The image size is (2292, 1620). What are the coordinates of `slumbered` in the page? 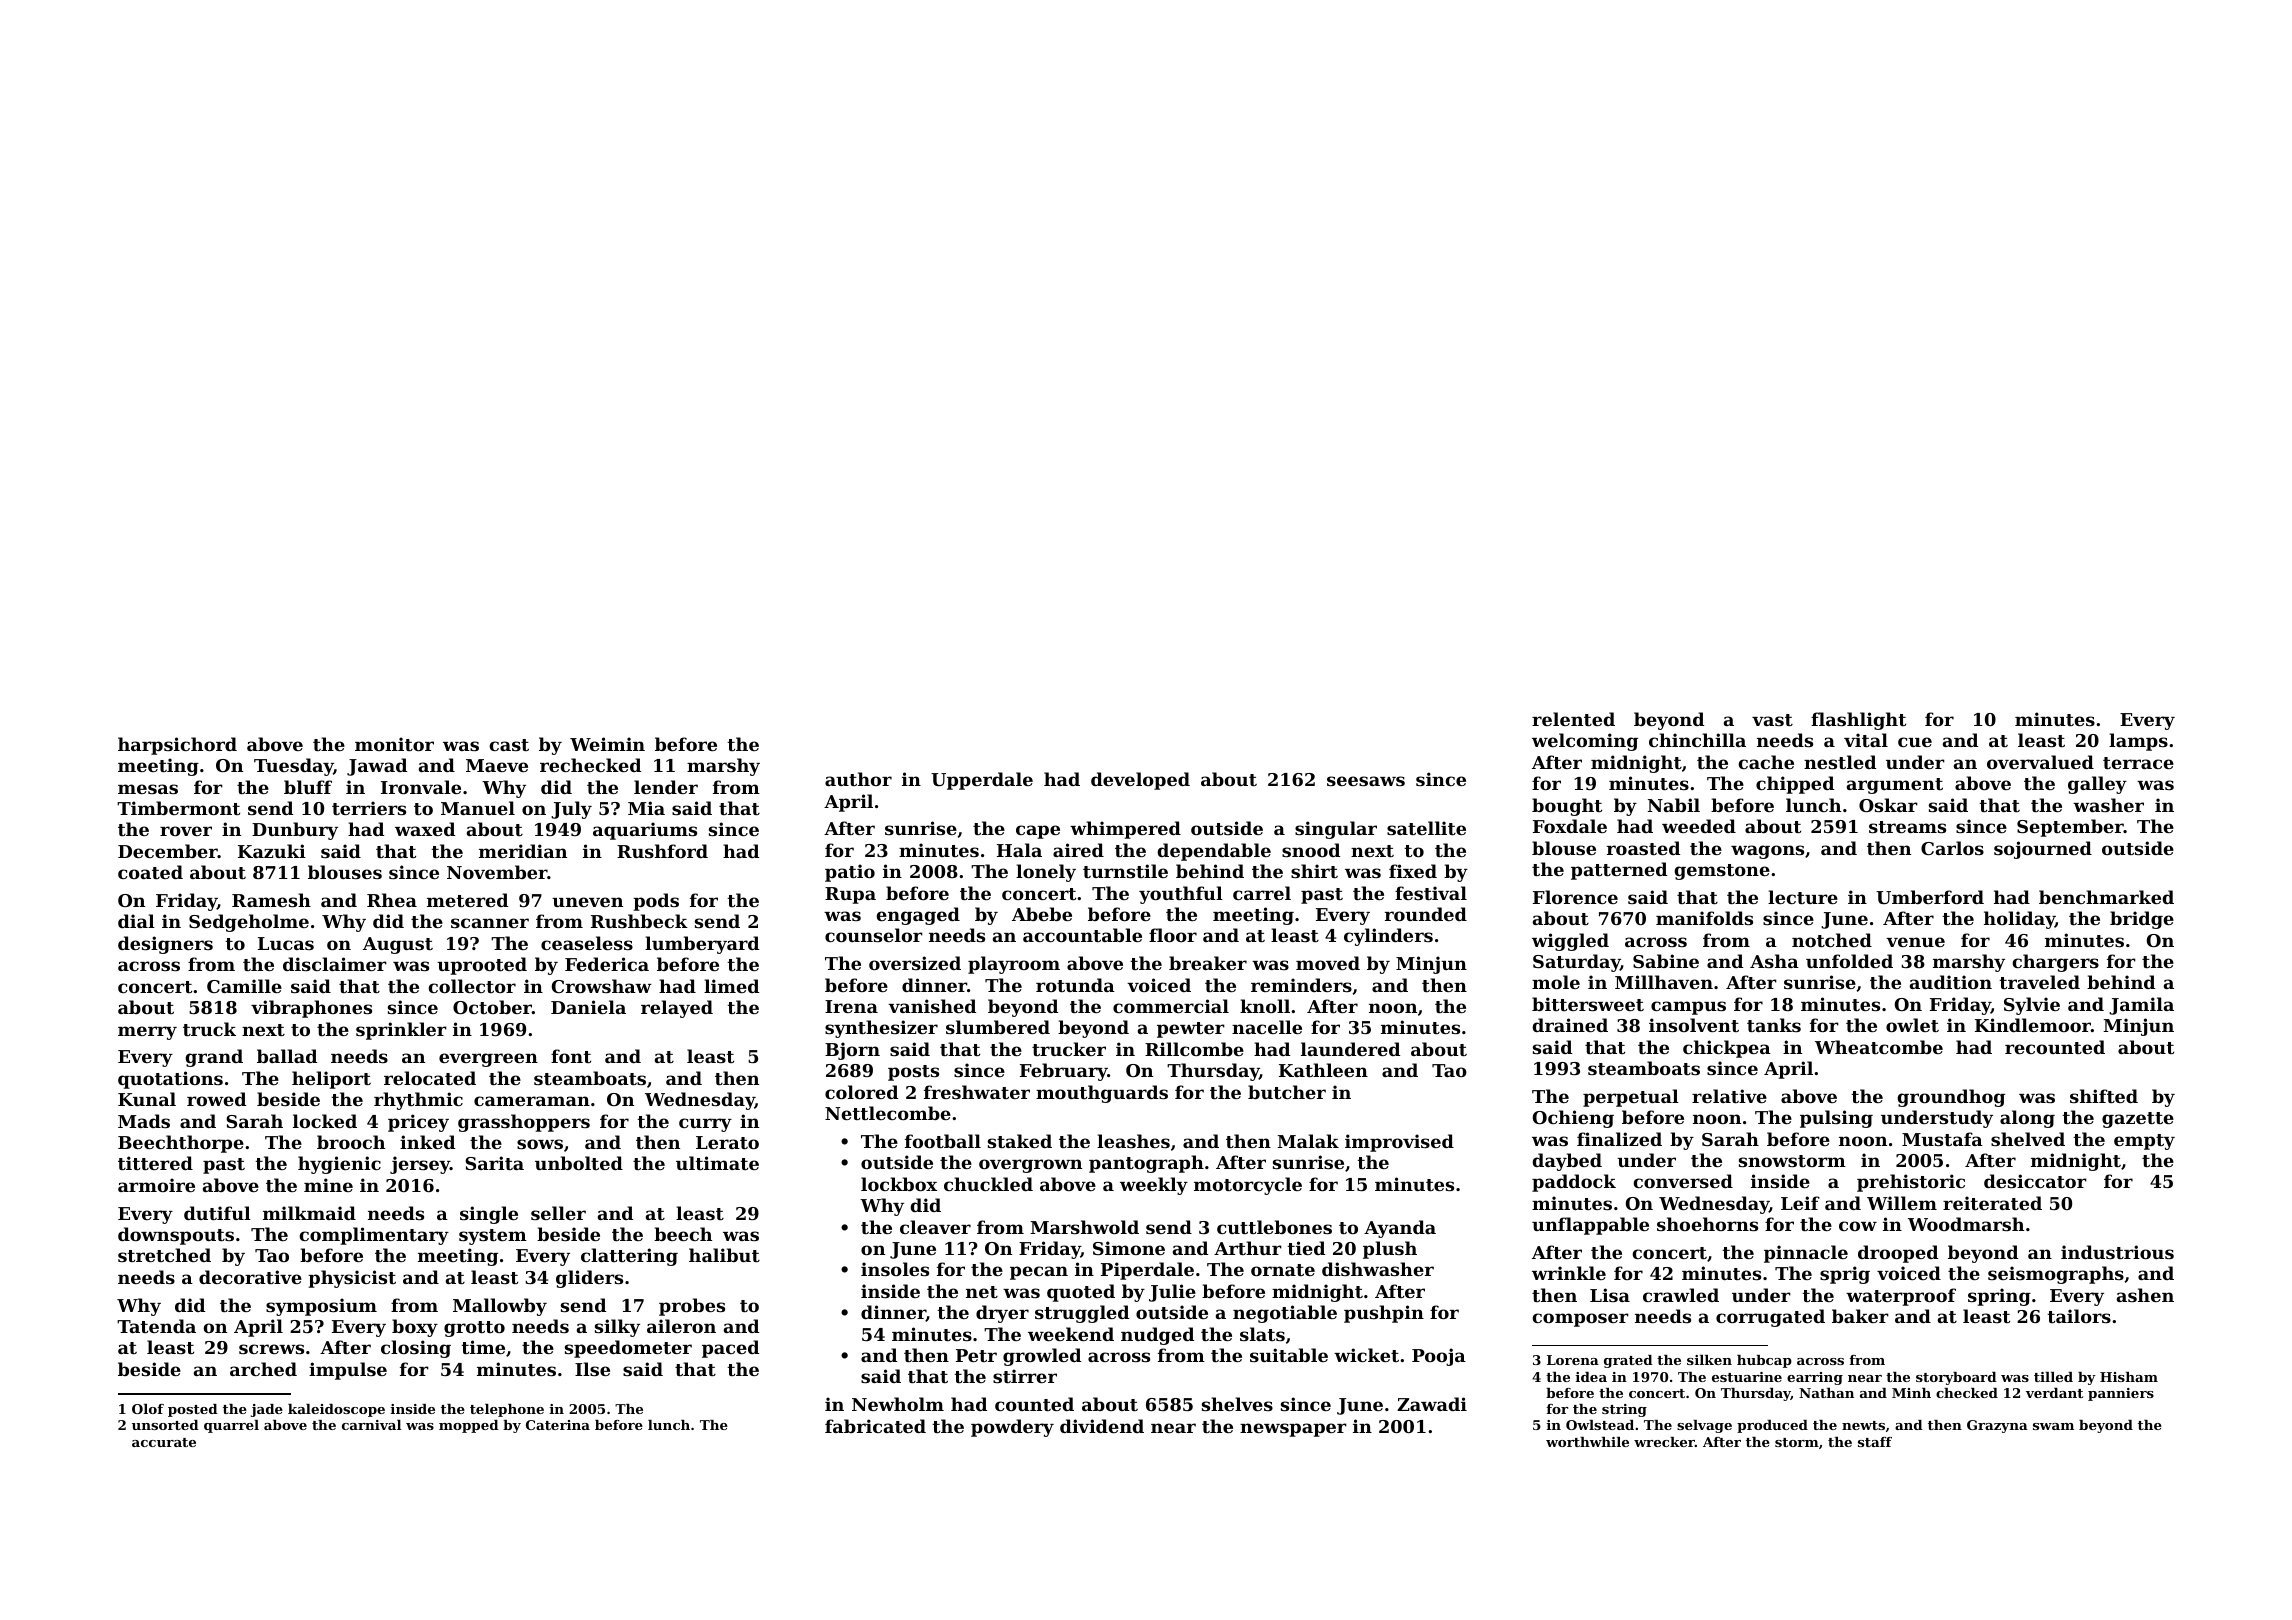 It's located at (998, 1027).
